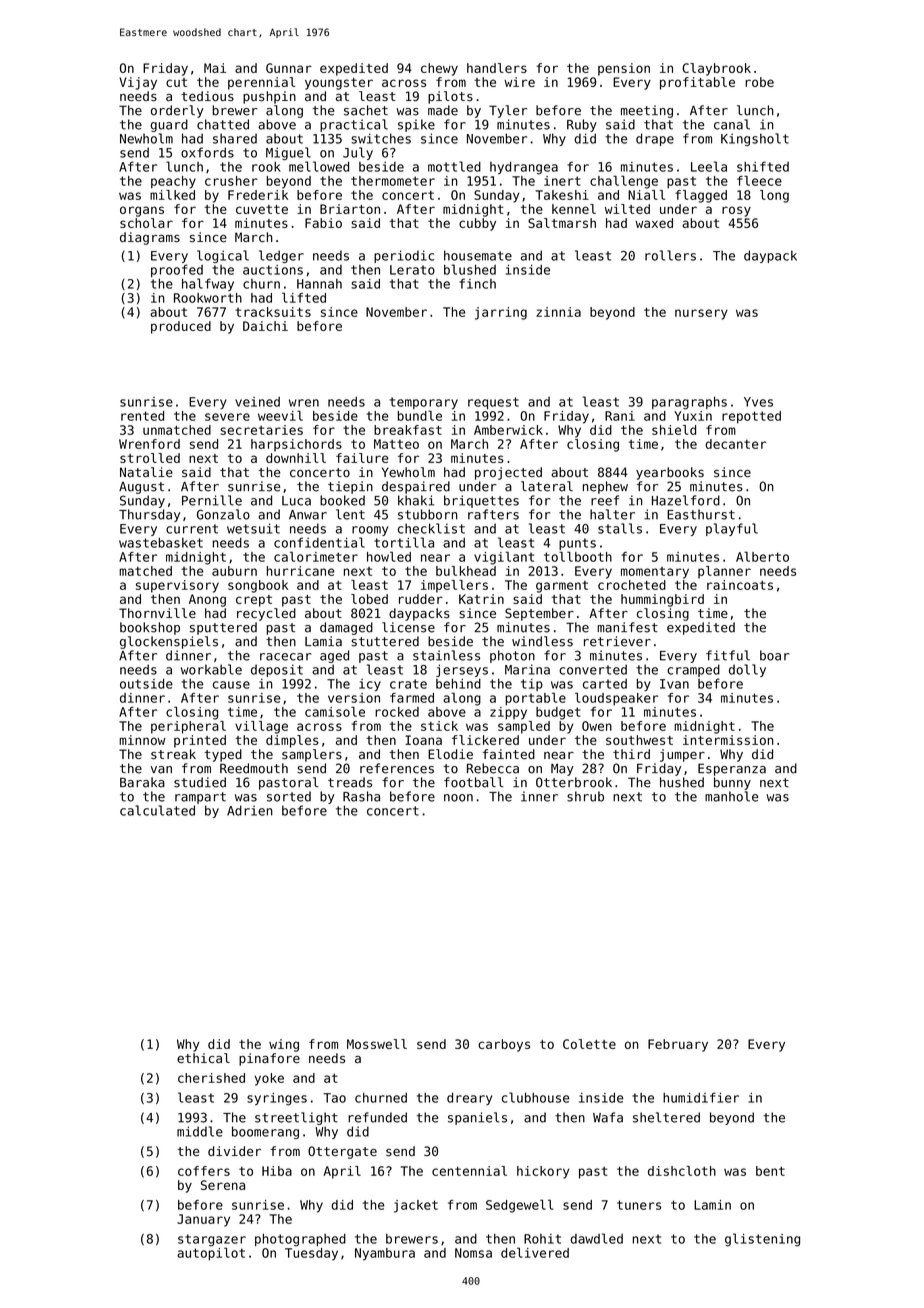  I want to click on Tuesday, so click(311, 1254).
